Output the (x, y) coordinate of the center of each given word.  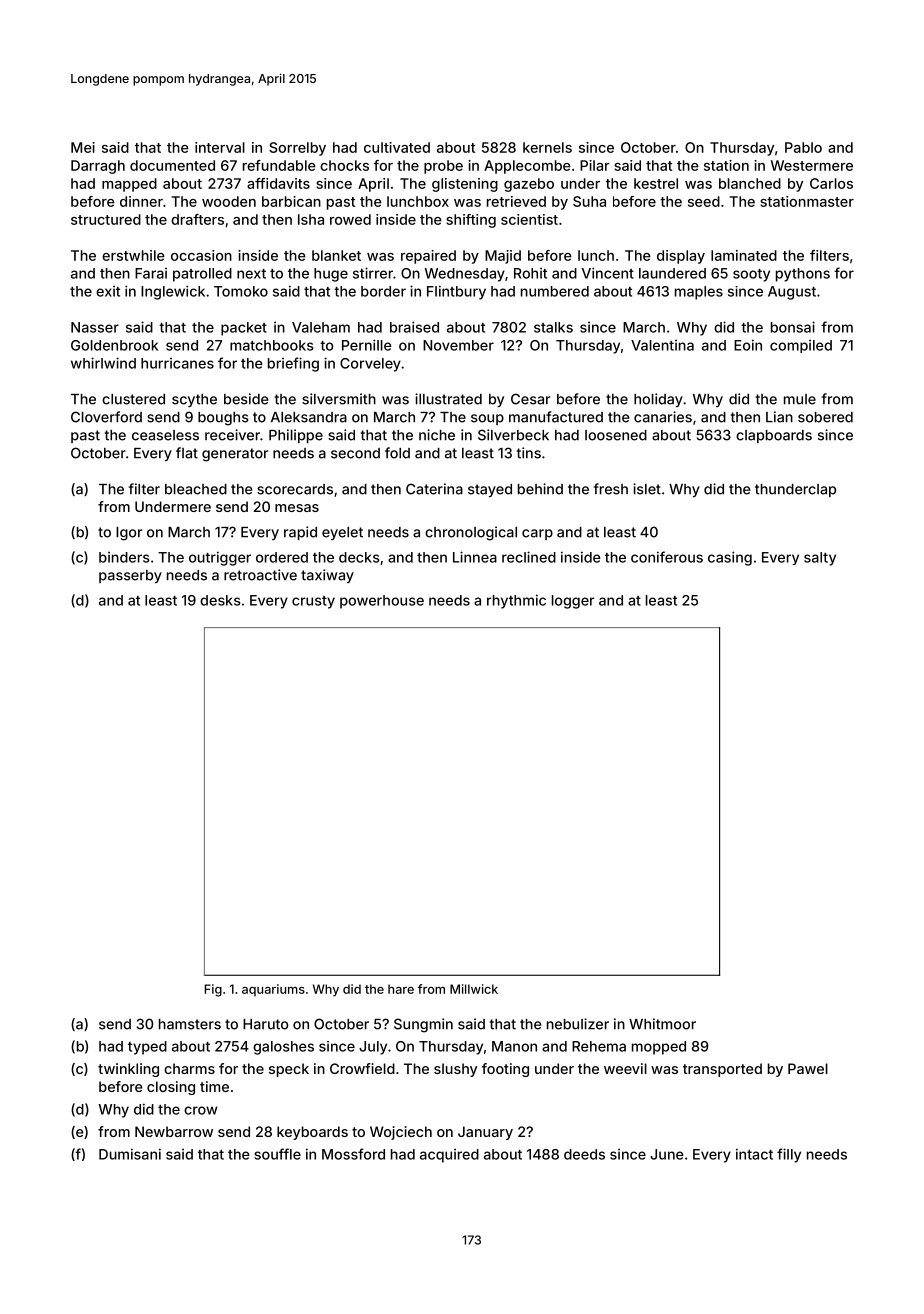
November (458, 345)
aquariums (273, 990)
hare (401, 989)
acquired (449, 1156)
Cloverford (106, 417)
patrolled (202, 275)
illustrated (448, 399)
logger (573, 602)
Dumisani (130, 1154)
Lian (779, 417)
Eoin (748, 345)
